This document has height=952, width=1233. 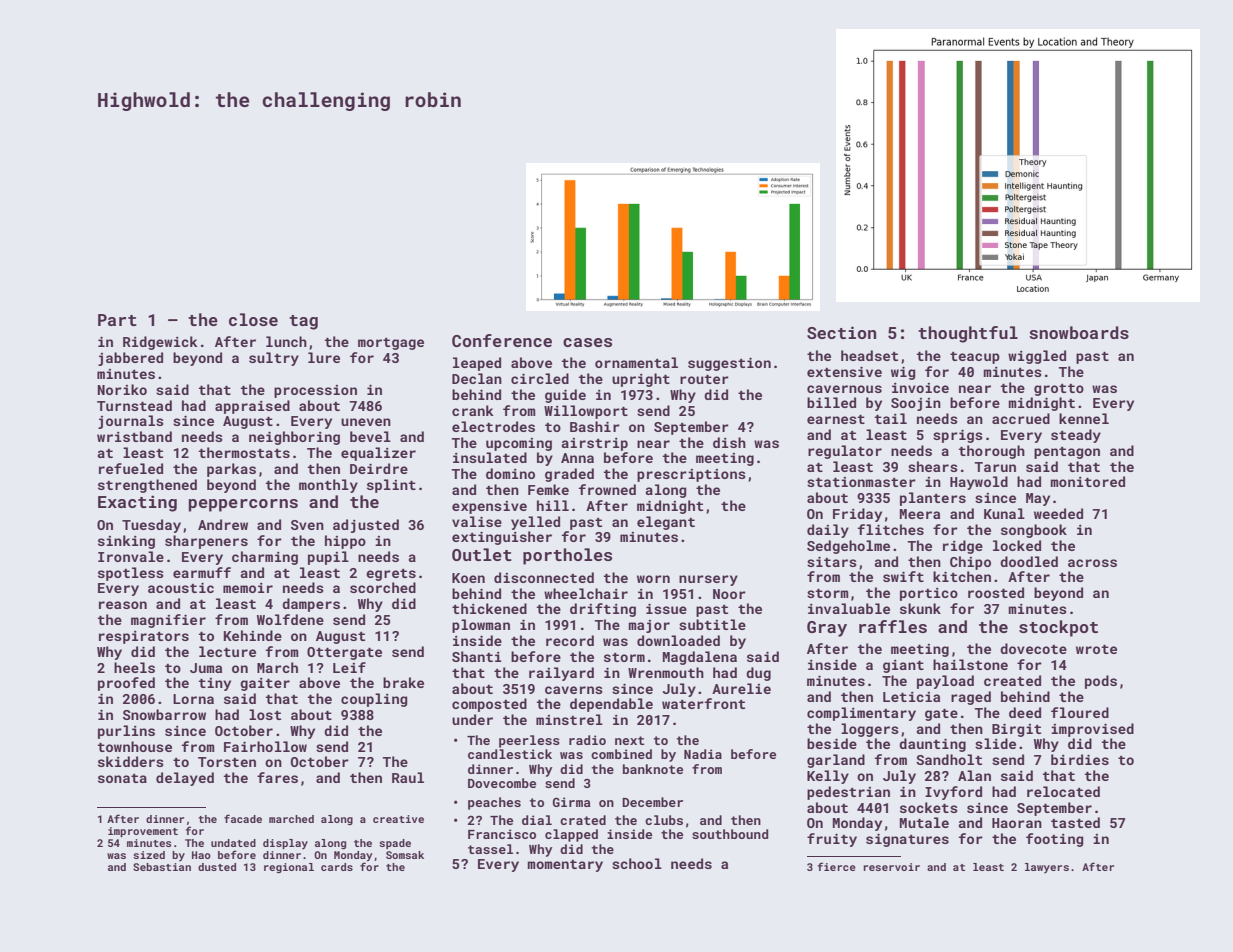 I want to click on Conference, so click(x=502, y=340).
